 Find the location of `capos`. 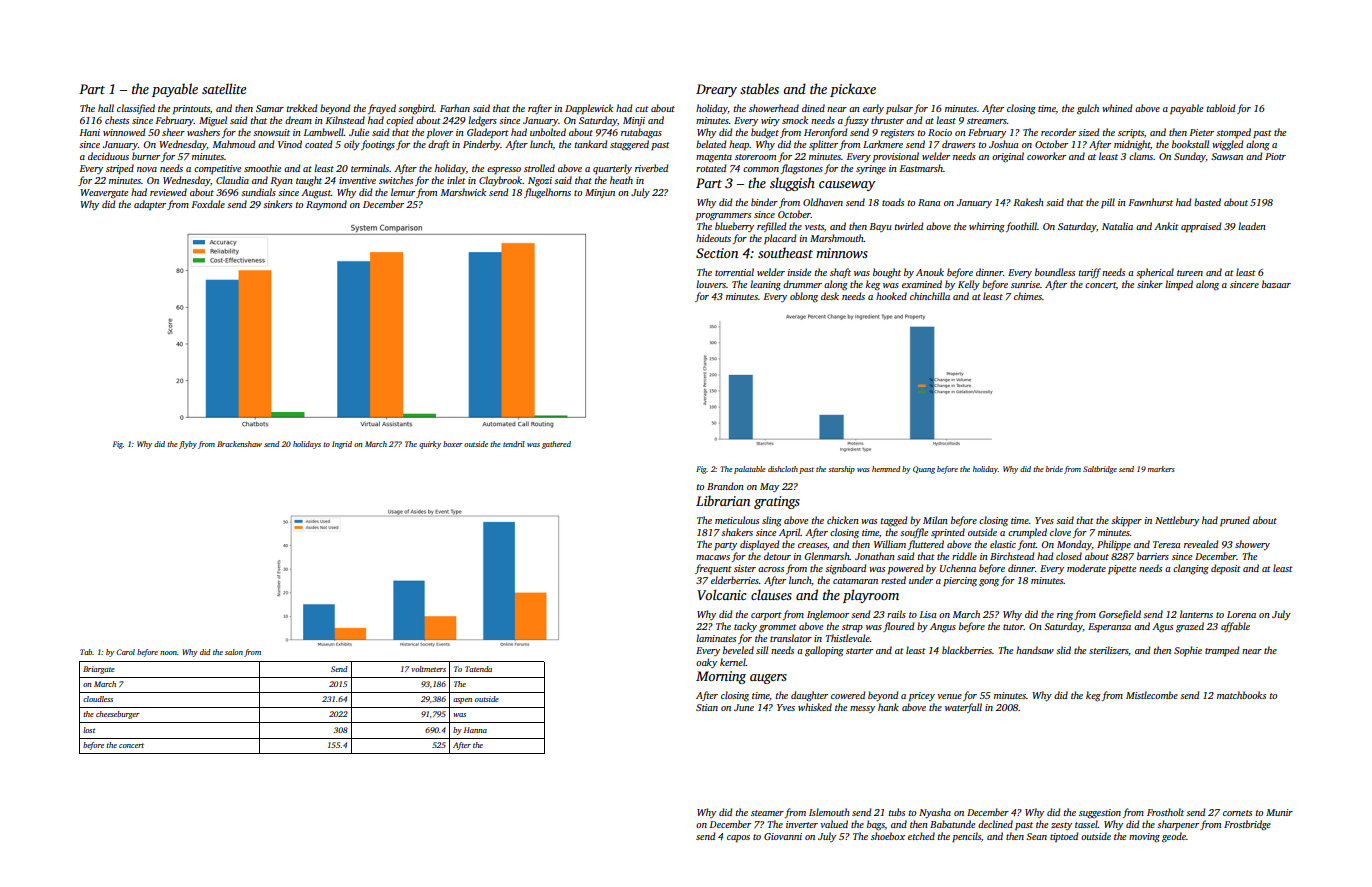

capos is located at coordinates (738, 838).
